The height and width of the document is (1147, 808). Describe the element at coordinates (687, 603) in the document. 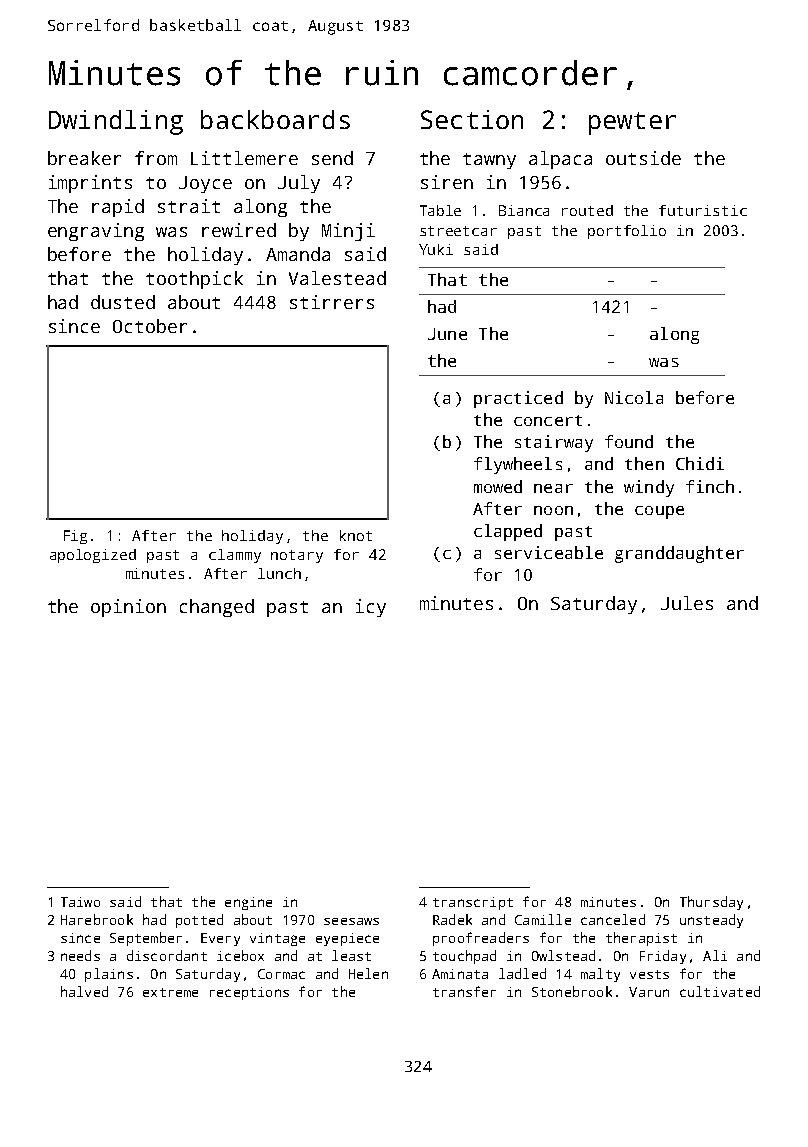

I see `Jules` at that location.
